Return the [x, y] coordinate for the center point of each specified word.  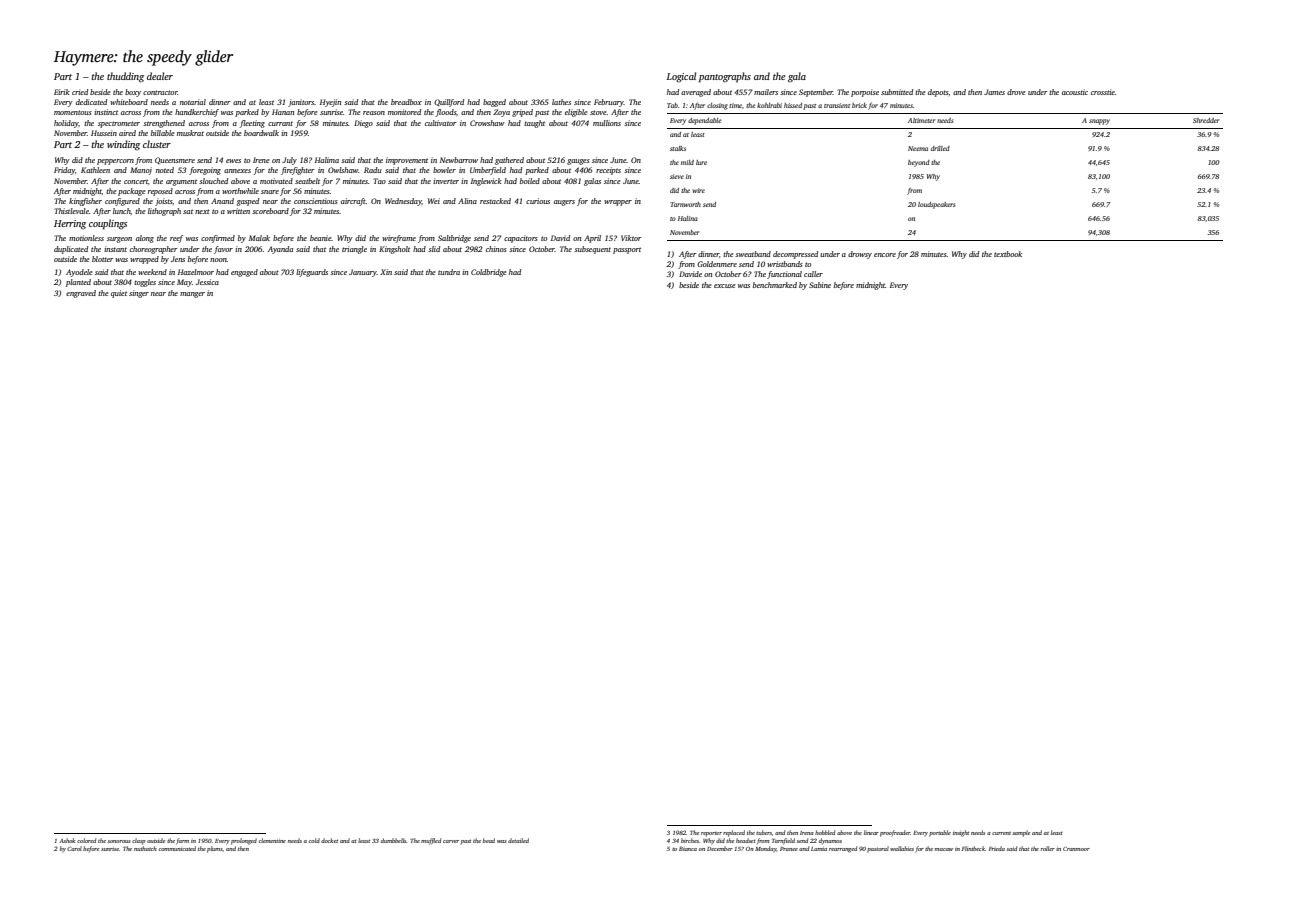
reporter [711, 834]
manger [192, 295]
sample [1021, 833]
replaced [734, 833]
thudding [125, 77]
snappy [1099, 122]
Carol [74, 848]
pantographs [725, 77]
